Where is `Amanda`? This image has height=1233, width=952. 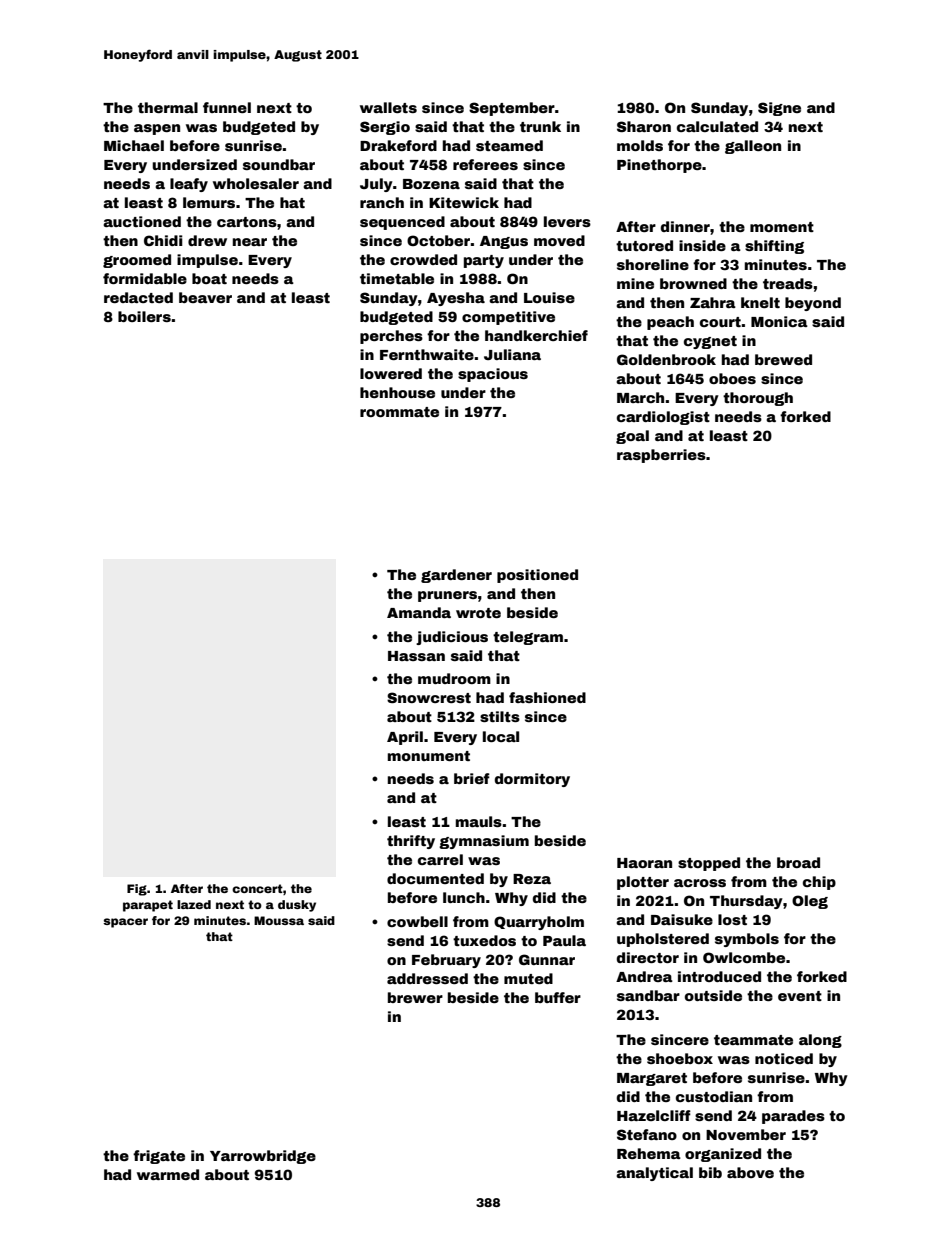 Amanda is located at coordinates (419, 612).
